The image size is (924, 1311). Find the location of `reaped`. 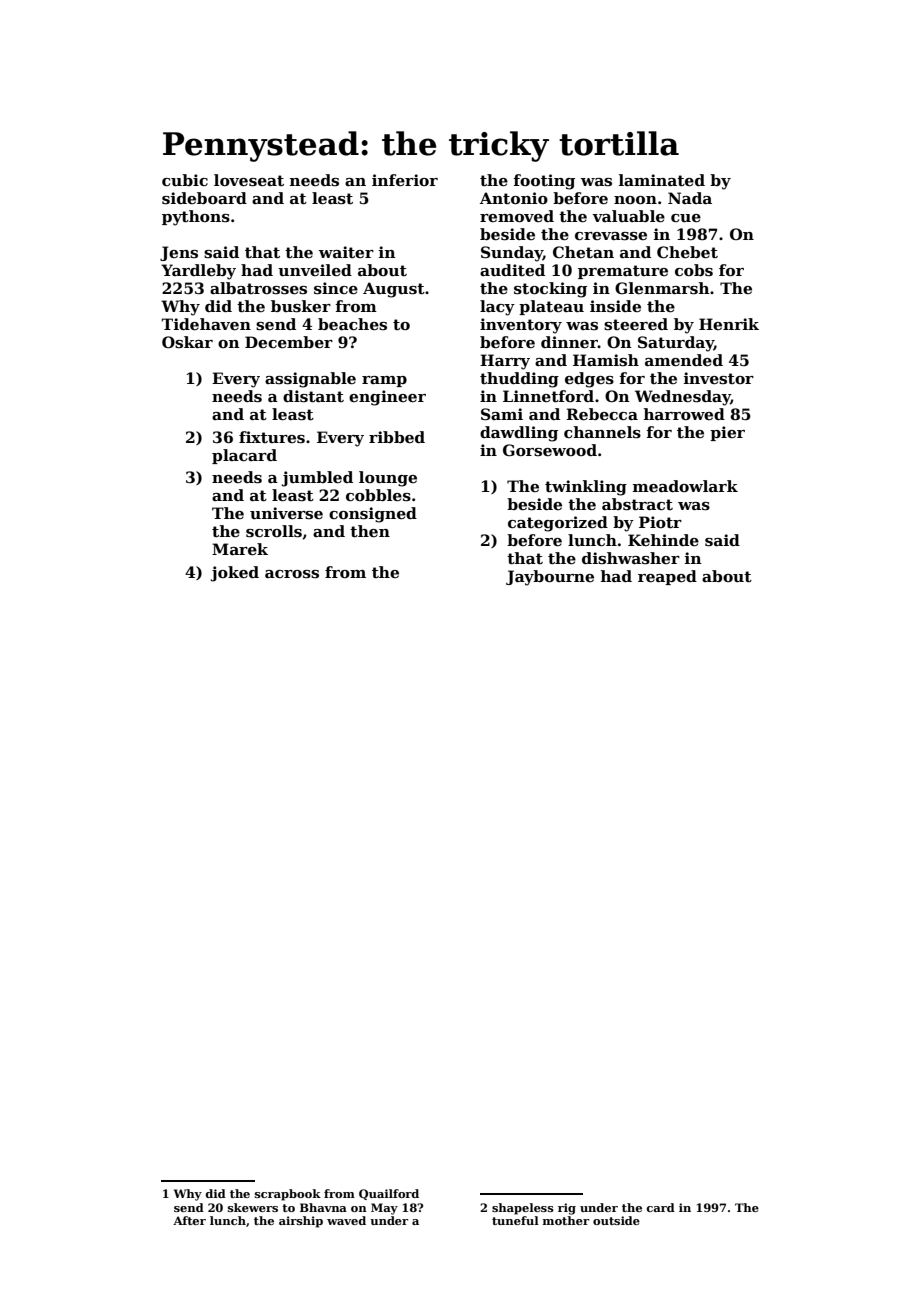

reaped is located at coordinates (667, 577).
